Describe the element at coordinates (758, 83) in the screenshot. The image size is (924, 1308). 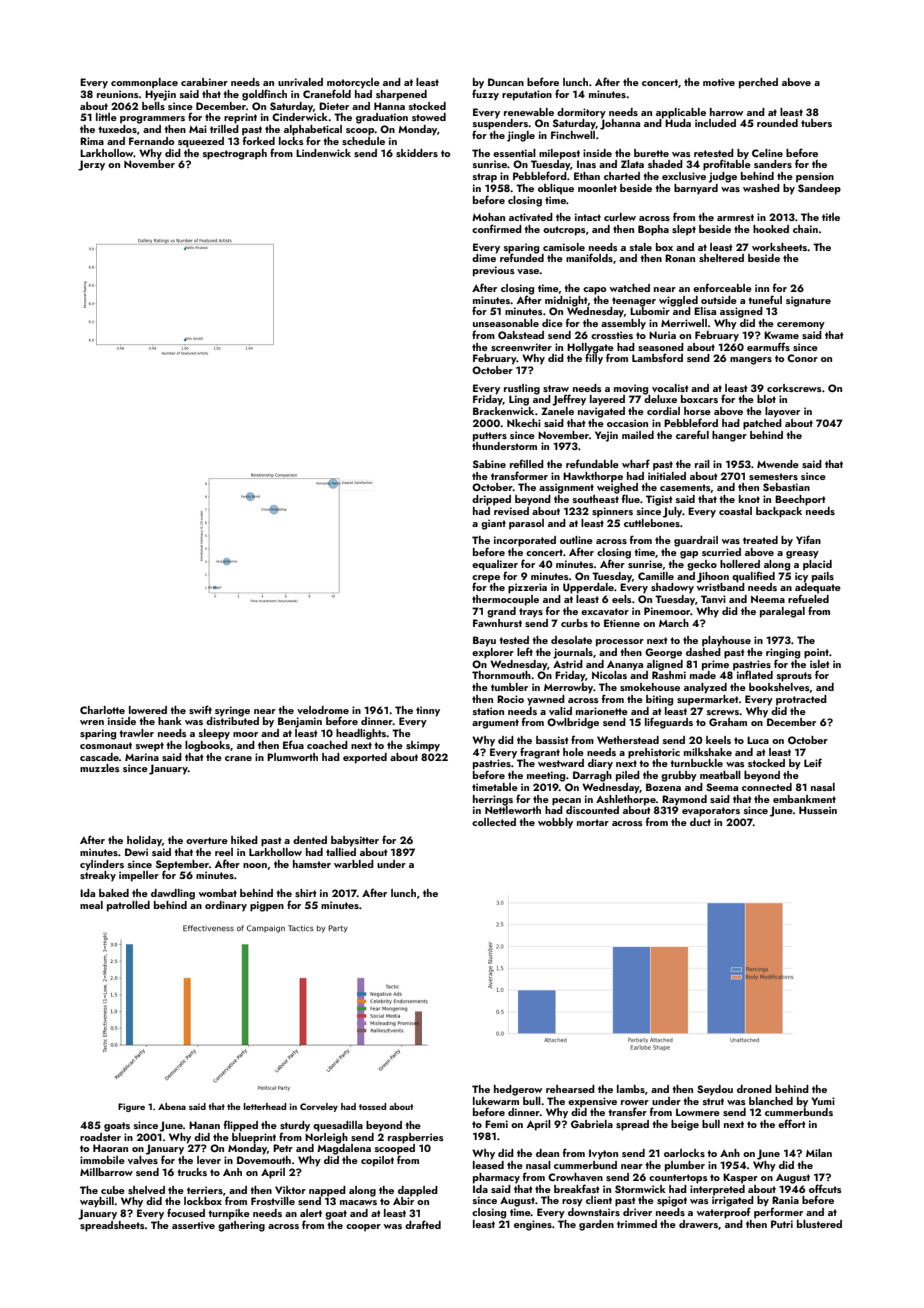
I see `perched` at that location.
